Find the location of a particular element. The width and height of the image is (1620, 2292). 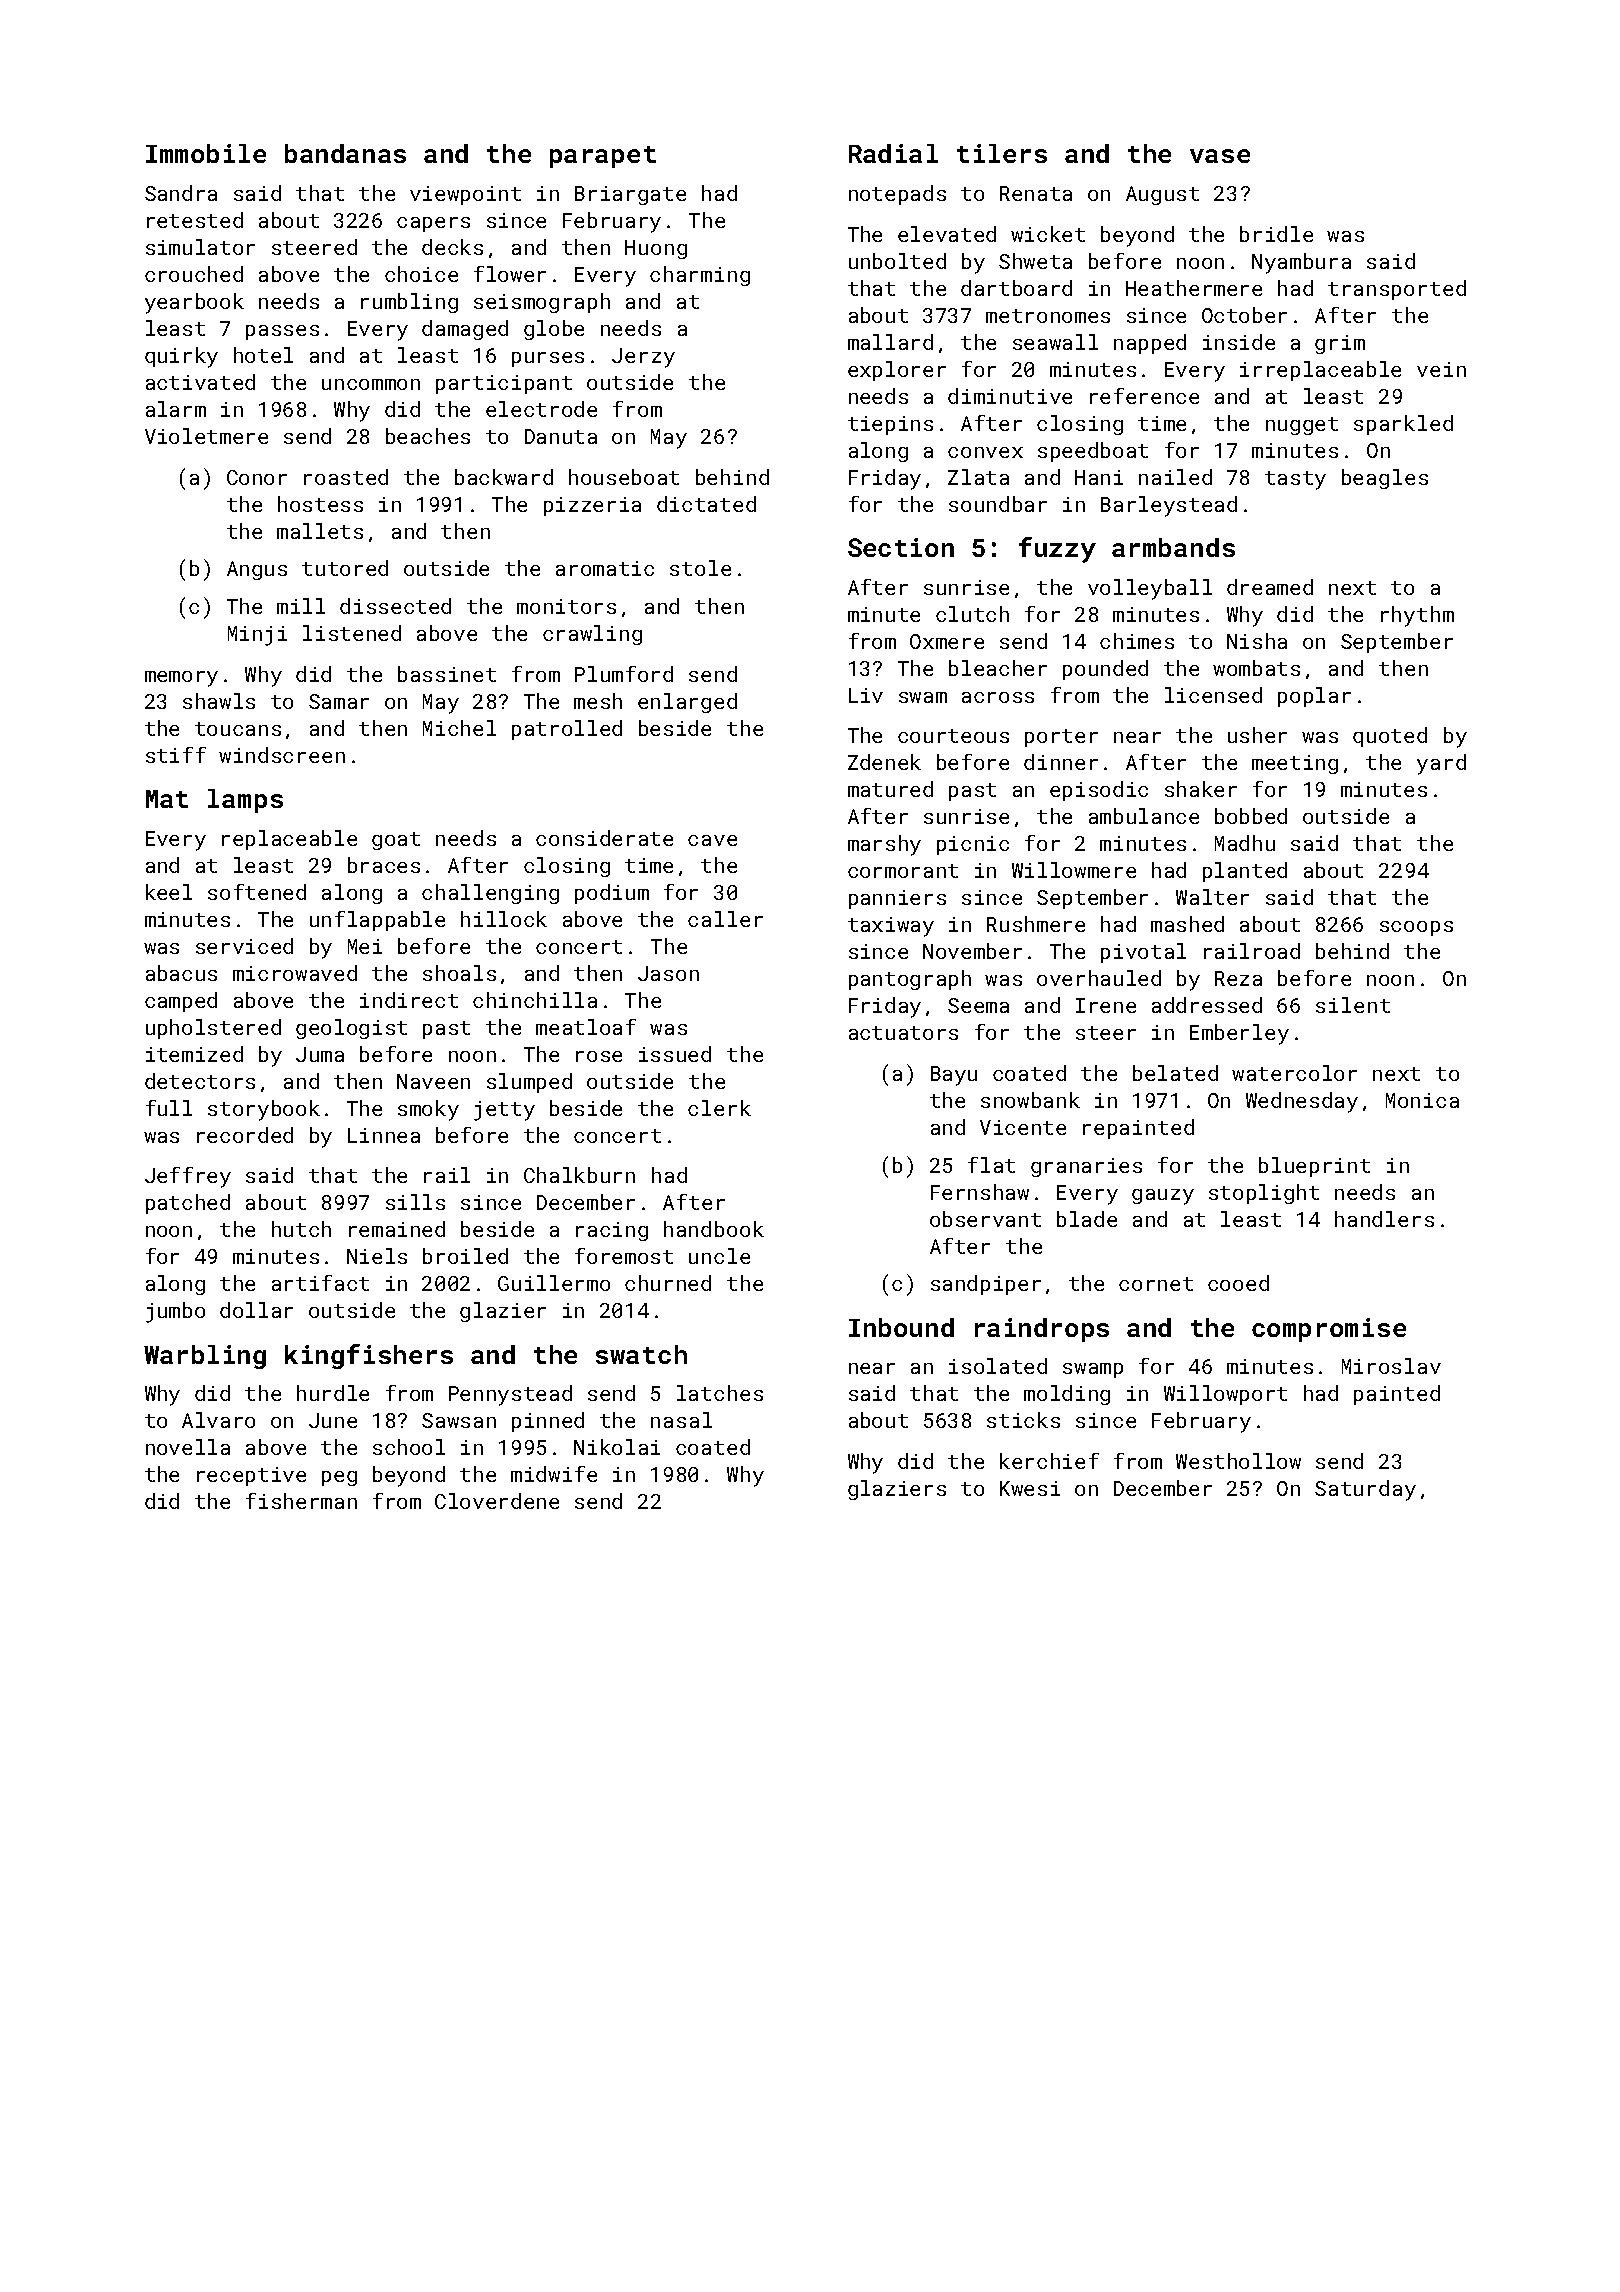

clutch is located at coordinates (972, 614).
